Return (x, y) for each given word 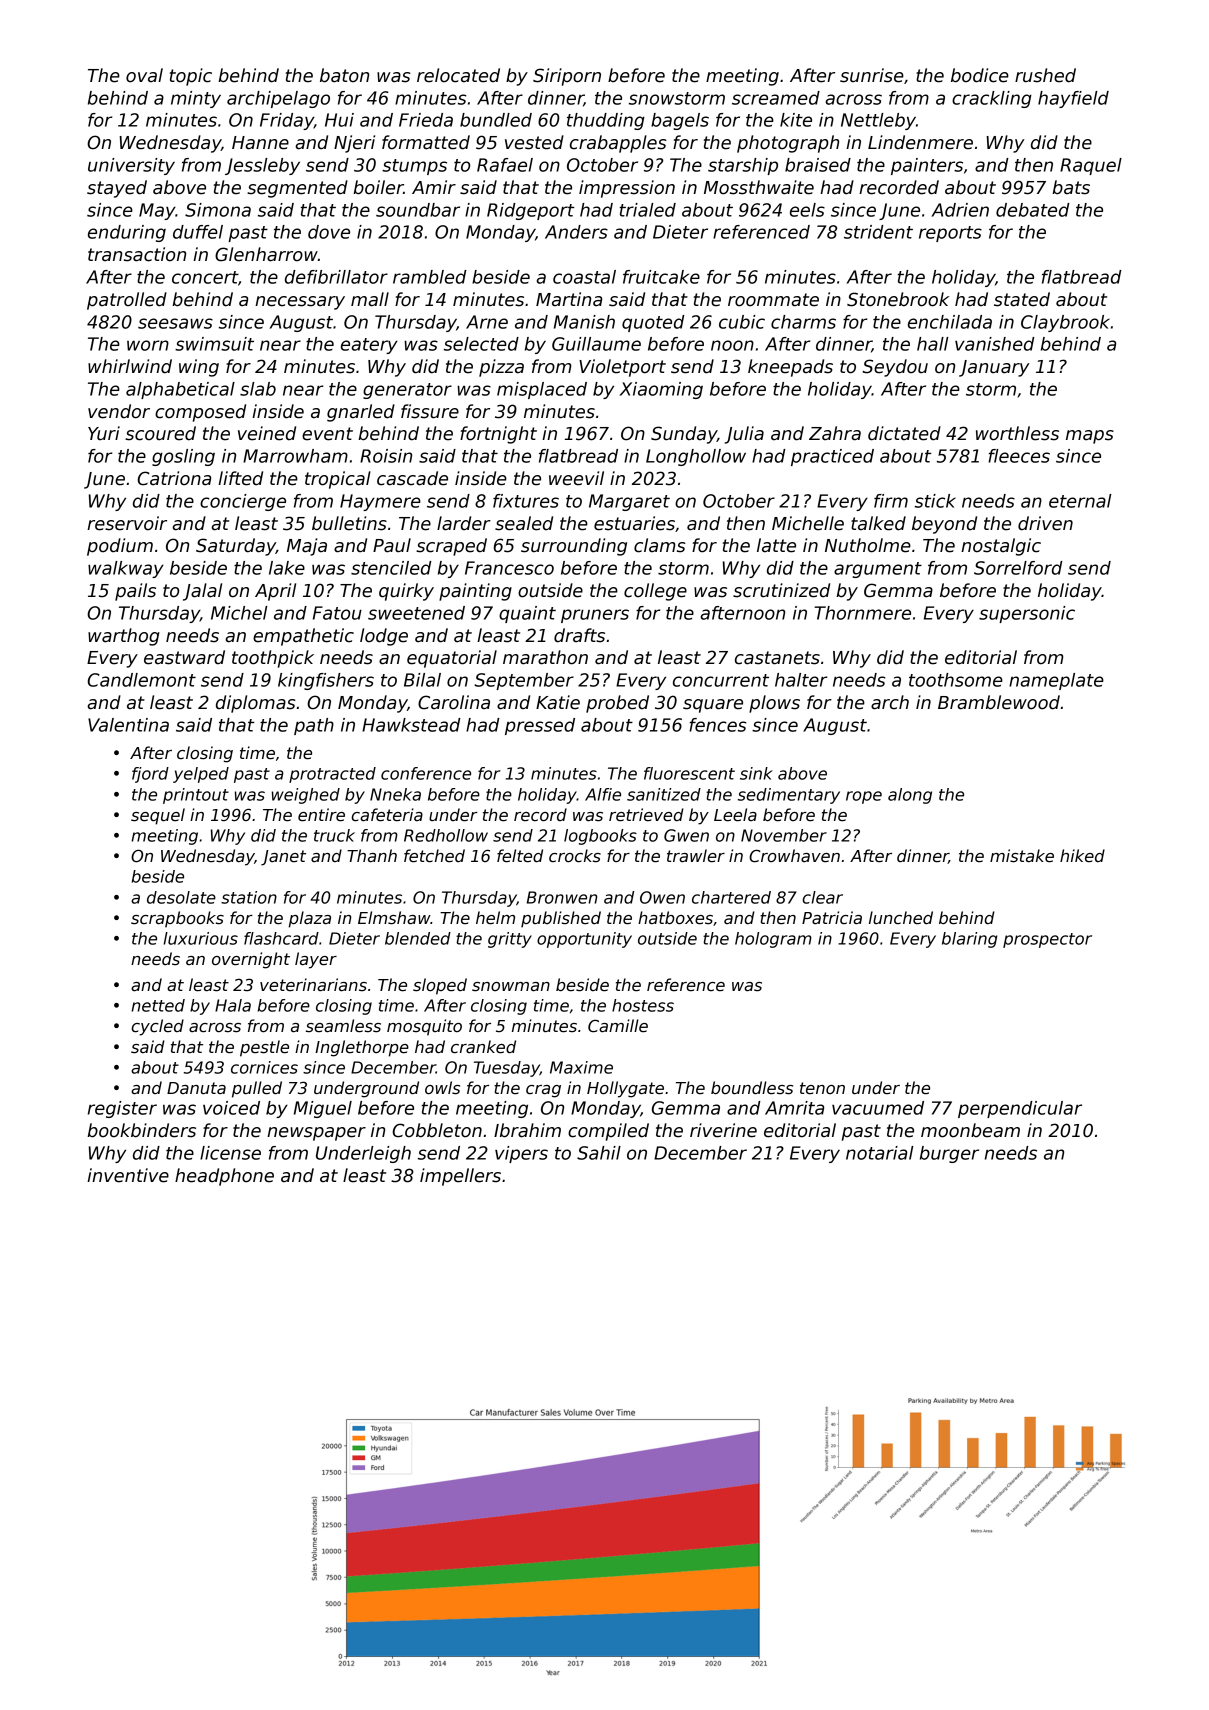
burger (949, 1154)
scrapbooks (177, 919)
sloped (440, 986)
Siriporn (567, 77)
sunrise (872, 75)
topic (191, 77)
